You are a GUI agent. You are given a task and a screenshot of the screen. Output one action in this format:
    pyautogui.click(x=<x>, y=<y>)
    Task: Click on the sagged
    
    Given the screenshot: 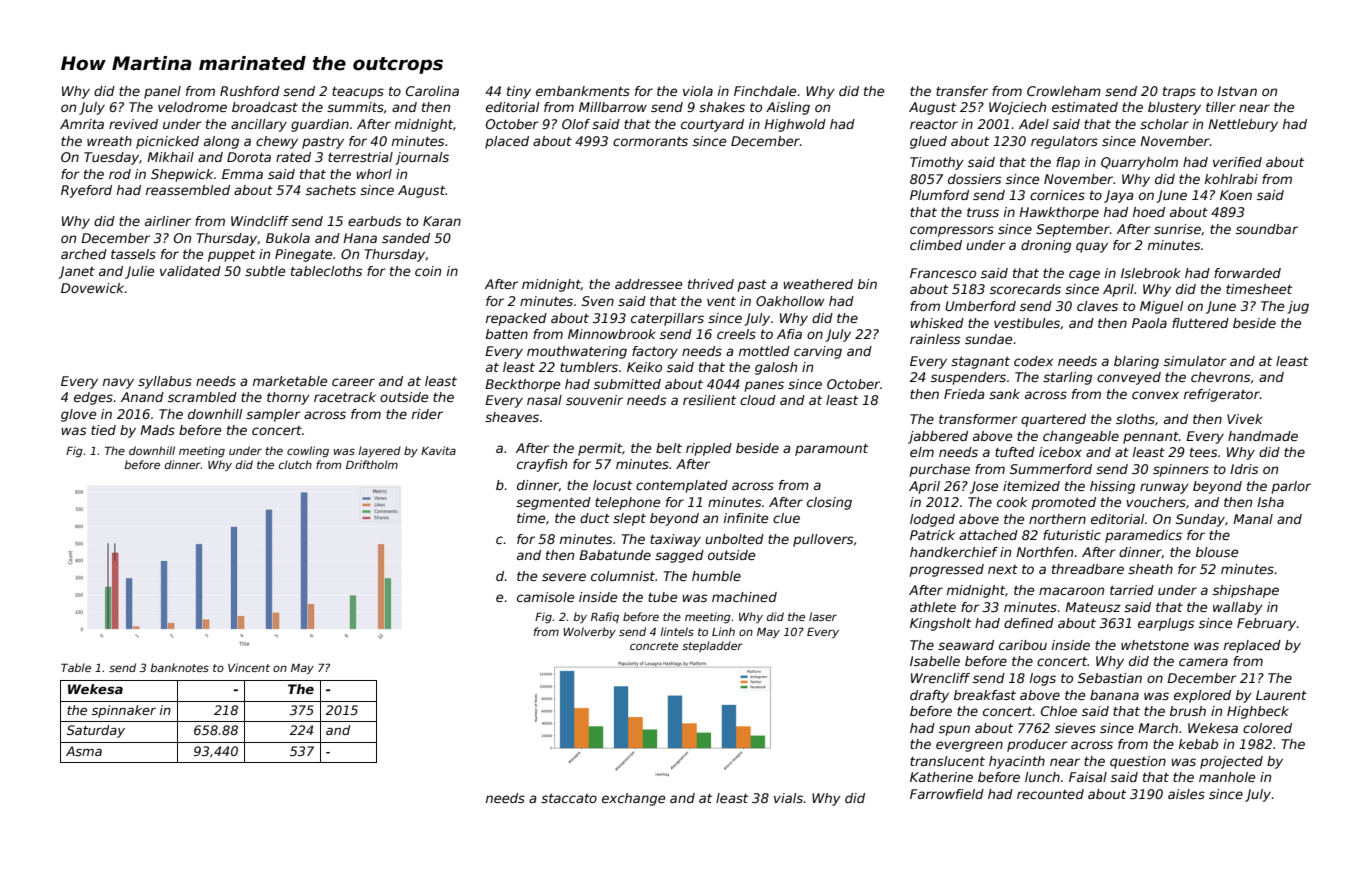 What is the action you would take?
    pyautogui.click(x=679, y=556)
